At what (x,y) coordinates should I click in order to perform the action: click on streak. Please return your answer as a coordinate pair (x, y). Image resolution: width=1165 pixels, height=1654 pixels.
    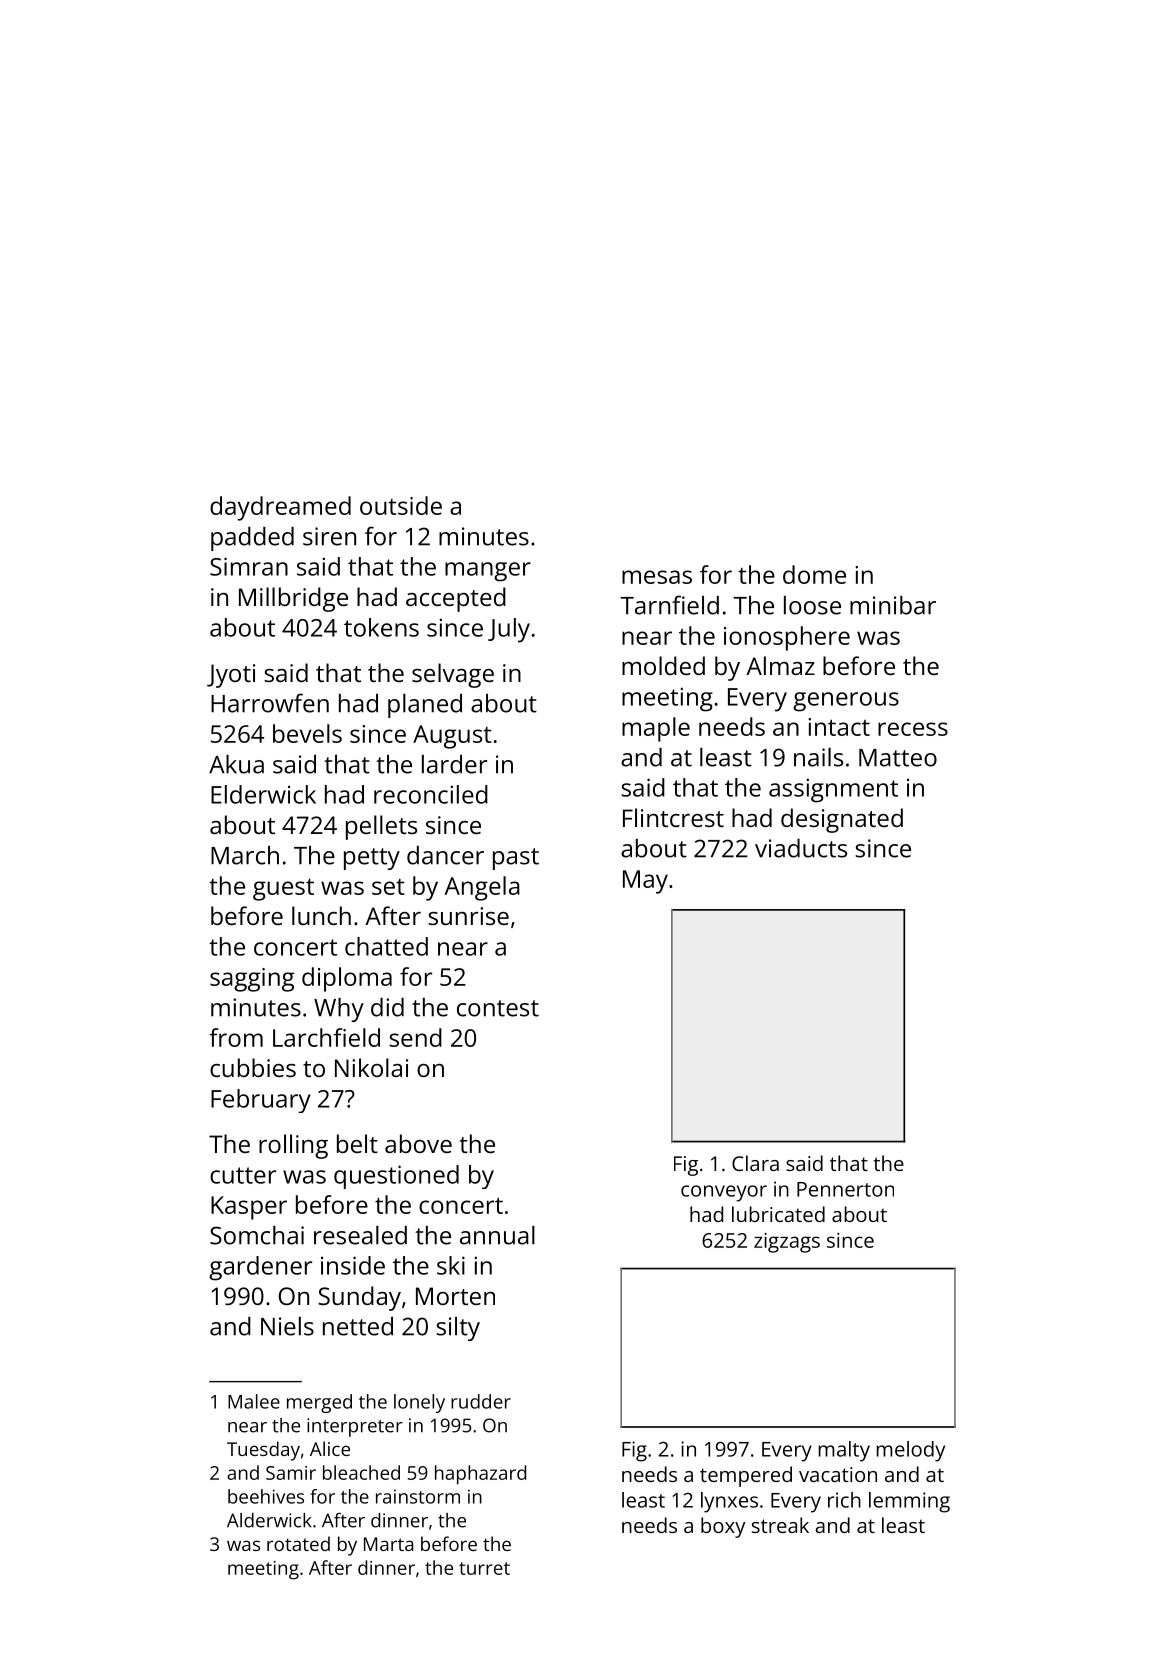
    Looking at the image, I should click on (780, 1525).
